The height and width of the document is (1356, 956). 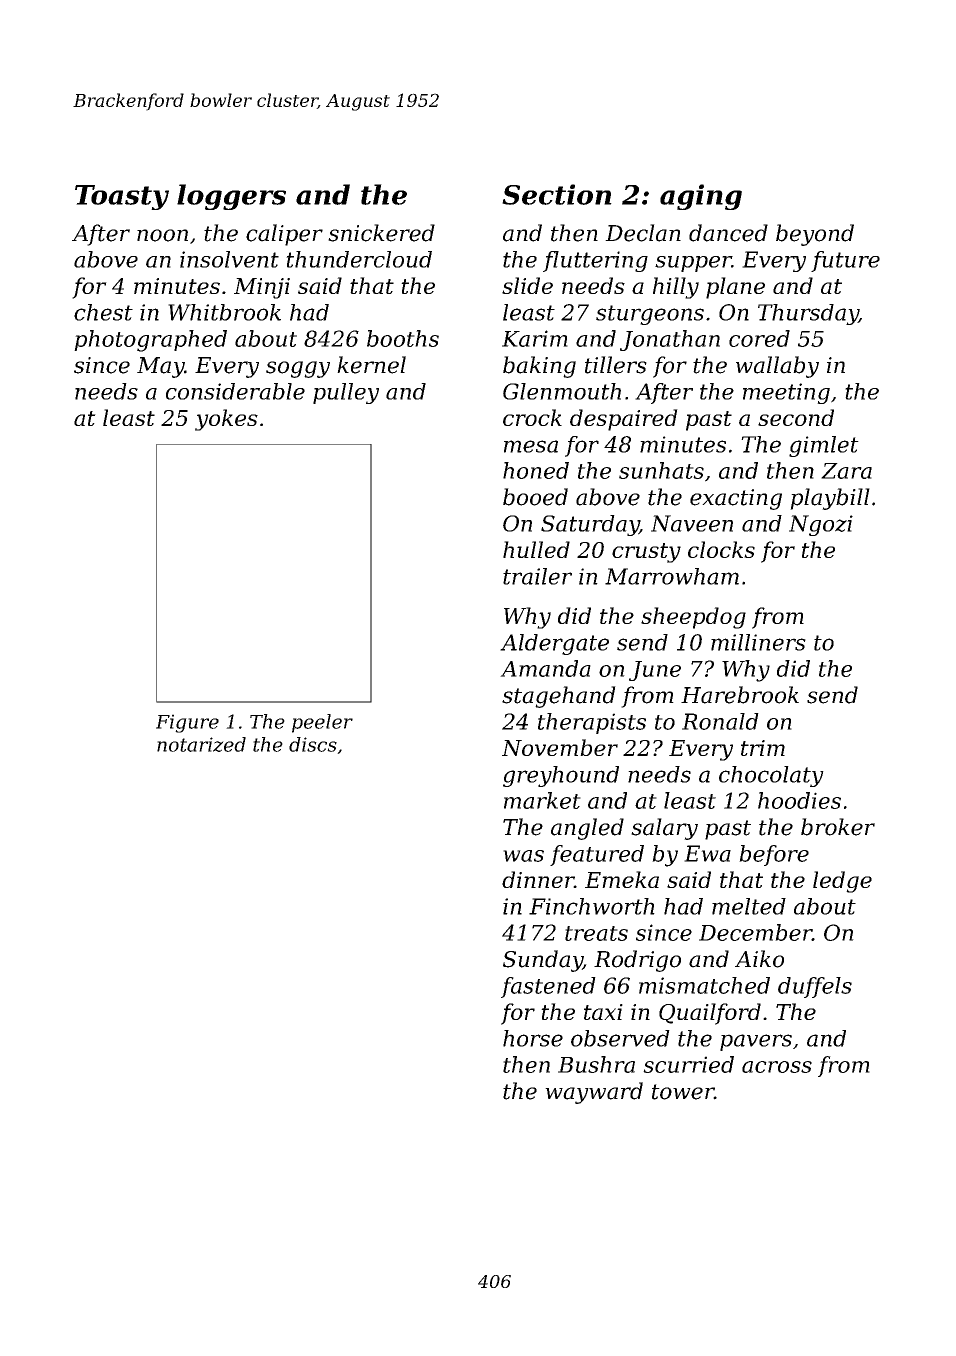 What do you see at coordinates (763, 748) in the document?
I see `trim` at bounding box center [763, 748].
